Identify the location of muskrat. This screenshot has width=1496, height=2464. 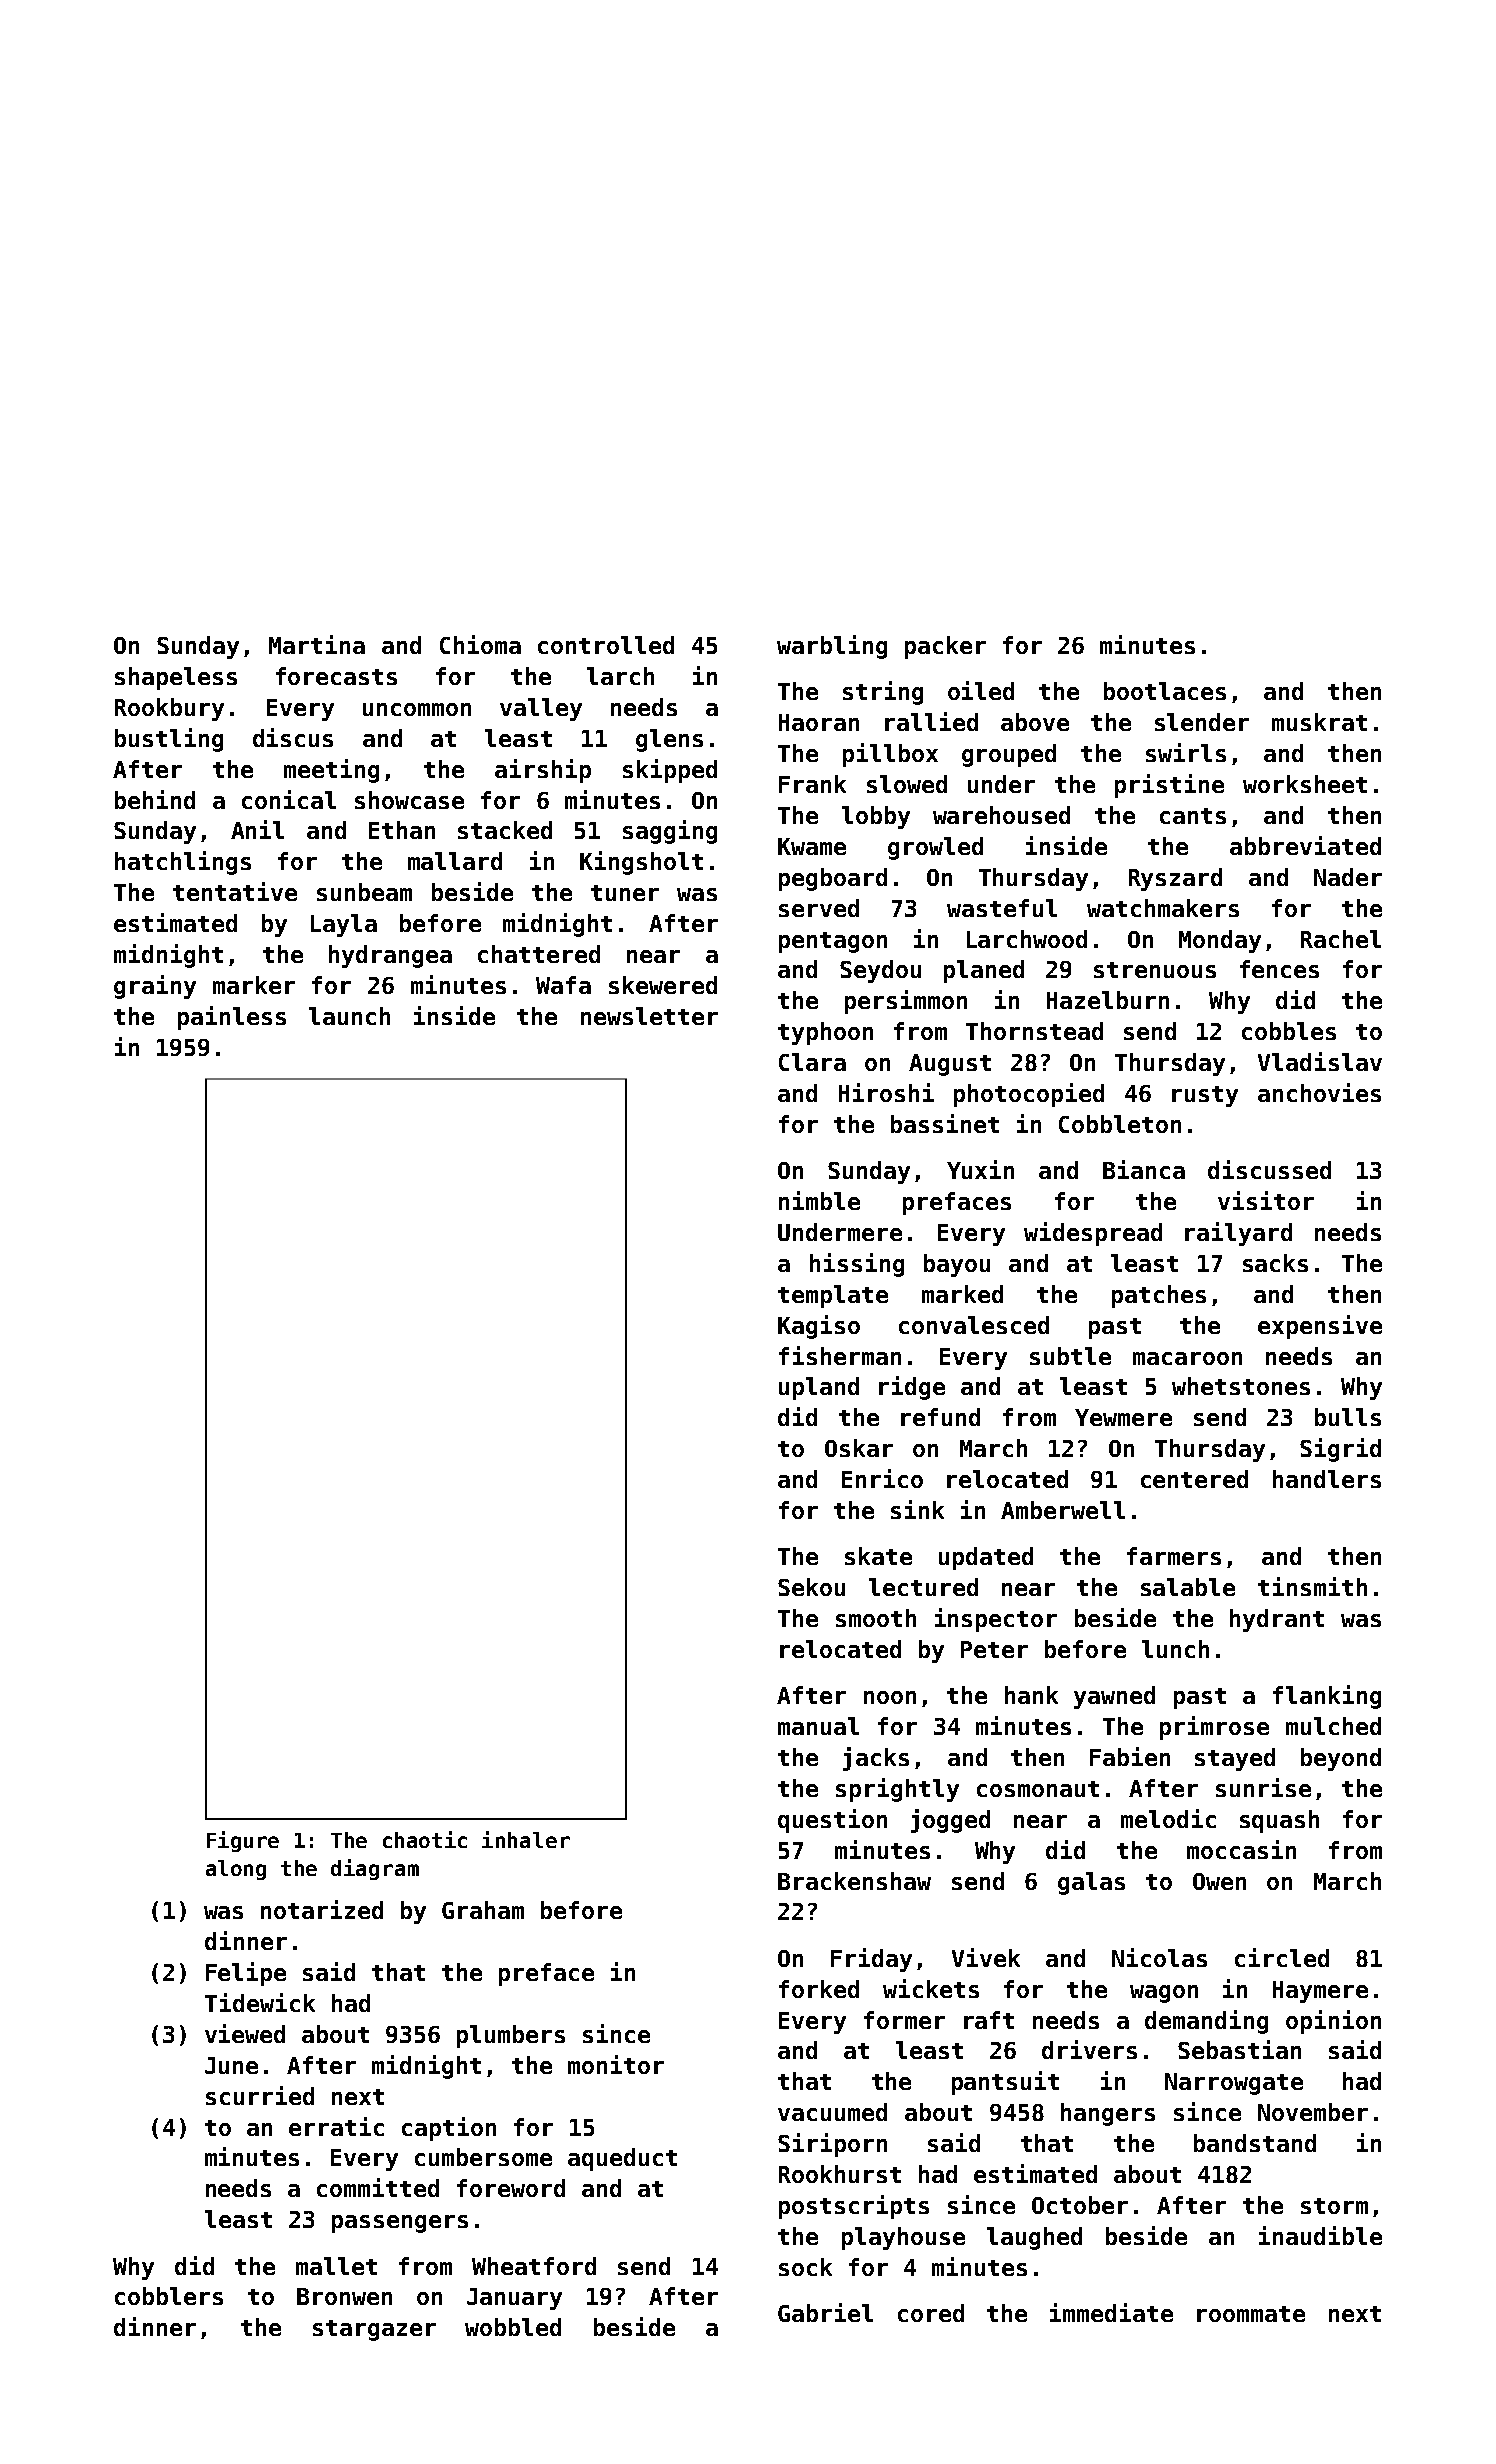
(1319, 722).
